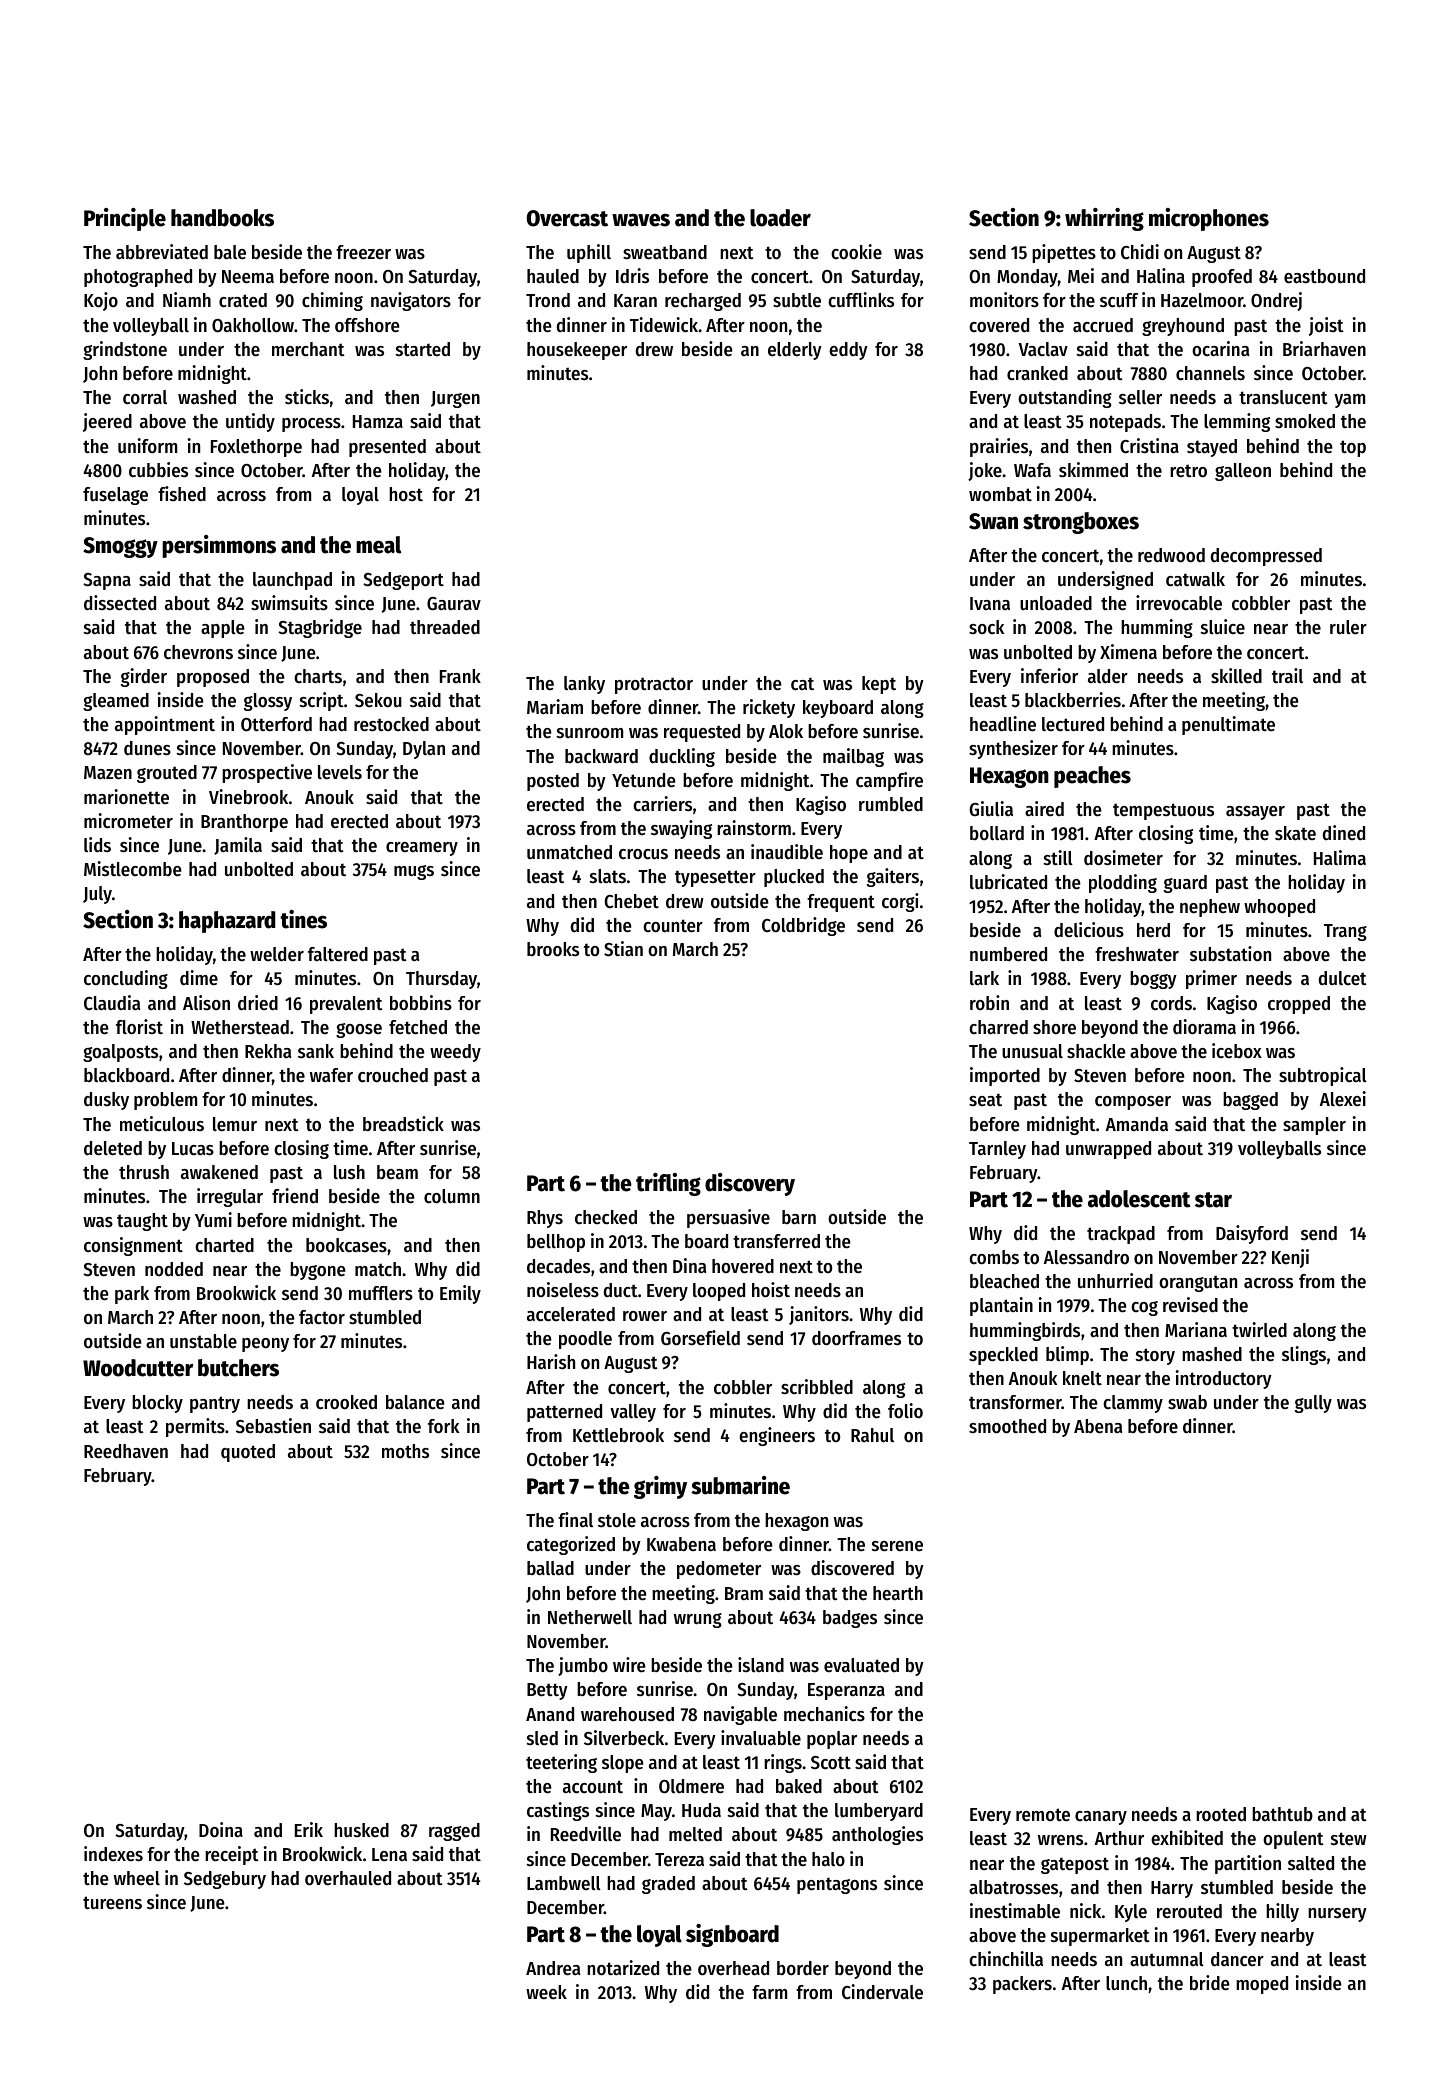  What do you see at coordinates (126, 1451) in the page?
I see `Reedhaven` at bounding box center [126, 1451].
